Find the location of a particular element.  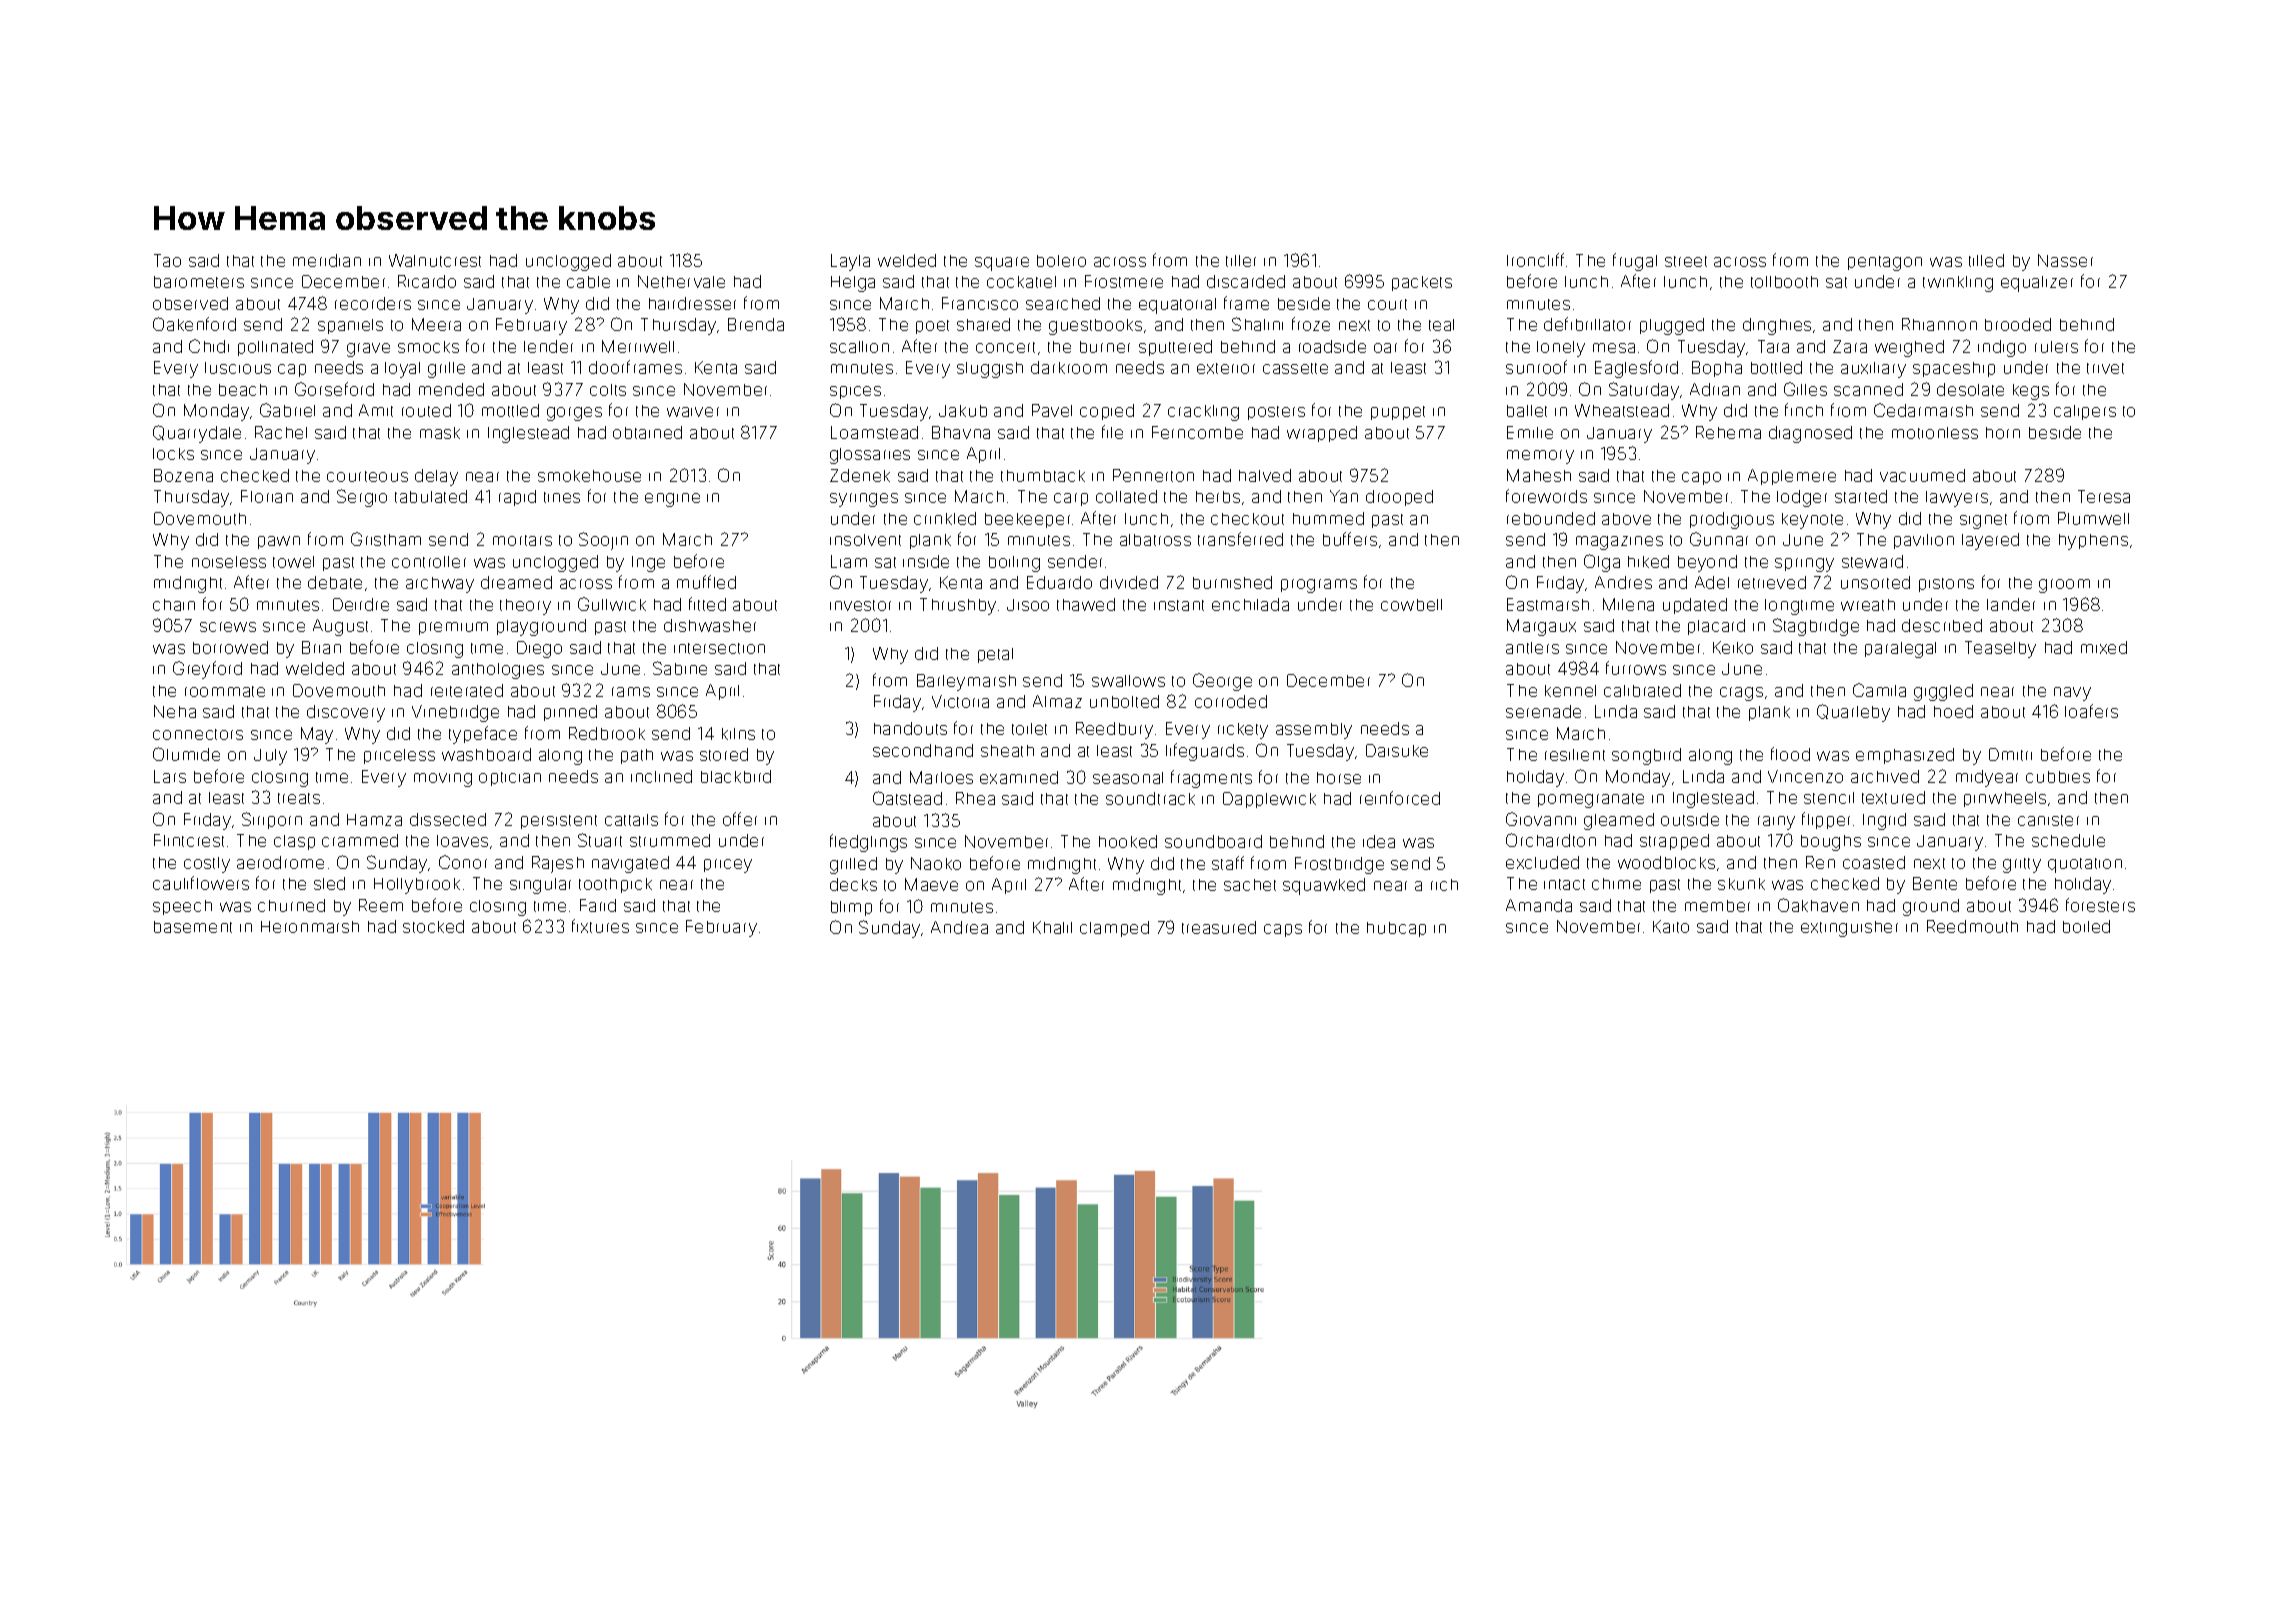

theory is located at coordinates (525, 607).
